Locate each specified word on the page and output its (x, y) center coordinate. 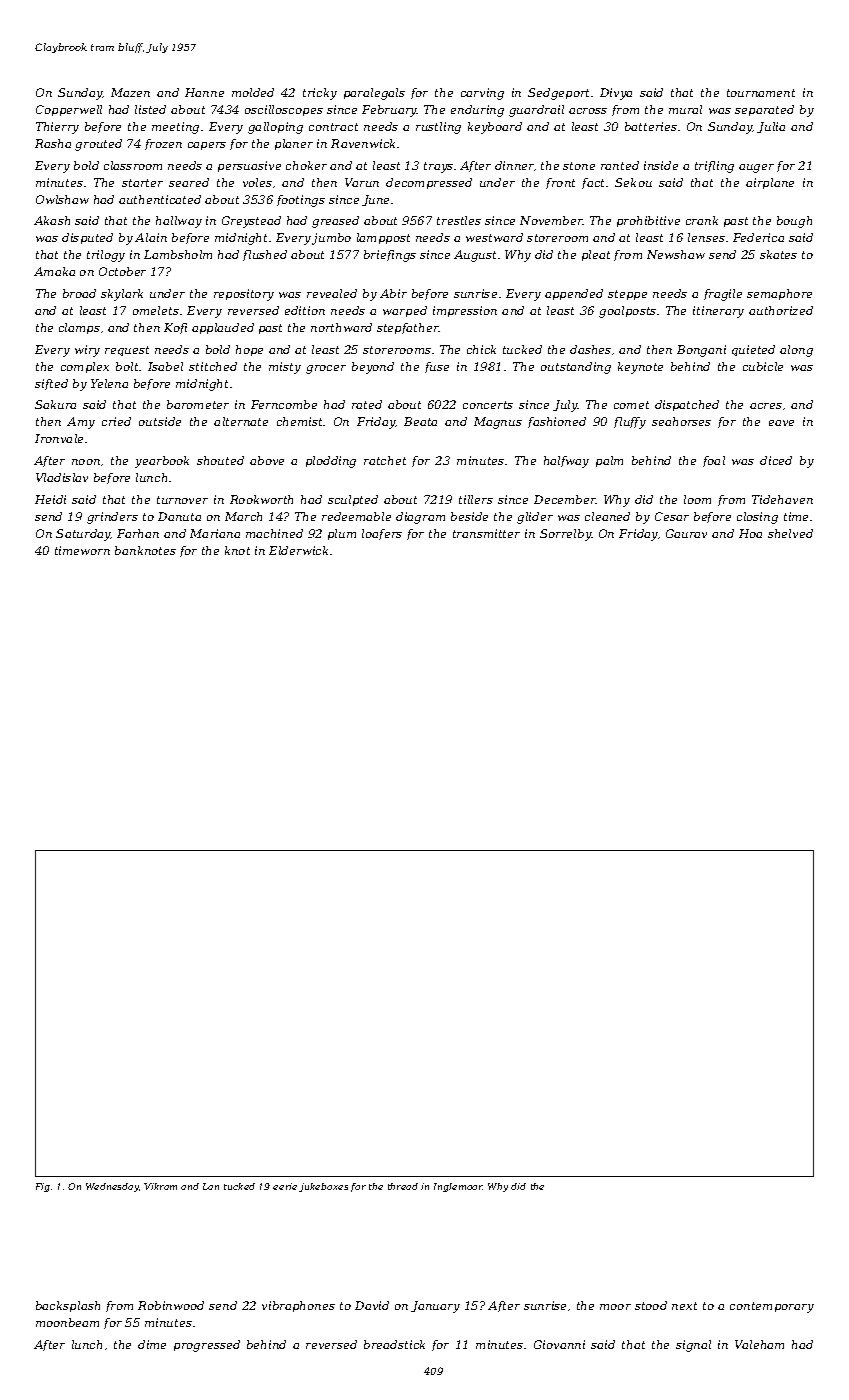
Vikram (160, 1186)
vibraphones (298, 1306)
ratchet (385, 460)
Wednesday (112, 1187)
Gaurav (686, 533)
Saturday (83, 535)
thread (403, 1186)
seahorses (681, 421)
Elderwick (298, 550)
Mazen (130, 92)
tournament (761, 93)
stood (651, 1305)
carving (482, 94)
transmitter (486, 533)
